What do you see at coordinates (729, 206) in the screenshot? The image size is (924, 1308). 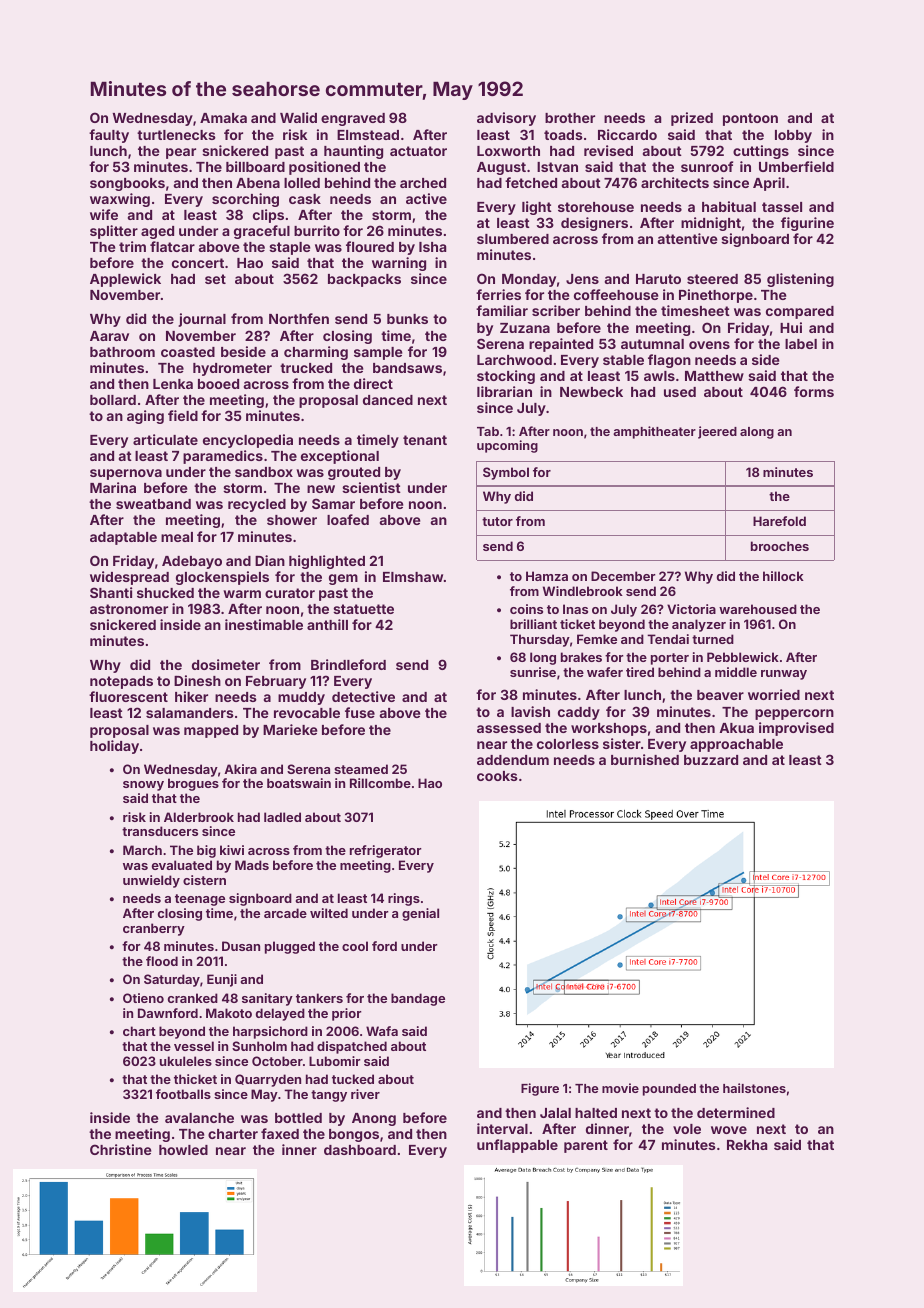 I see `habitual` at bounding box center [729, 206].
